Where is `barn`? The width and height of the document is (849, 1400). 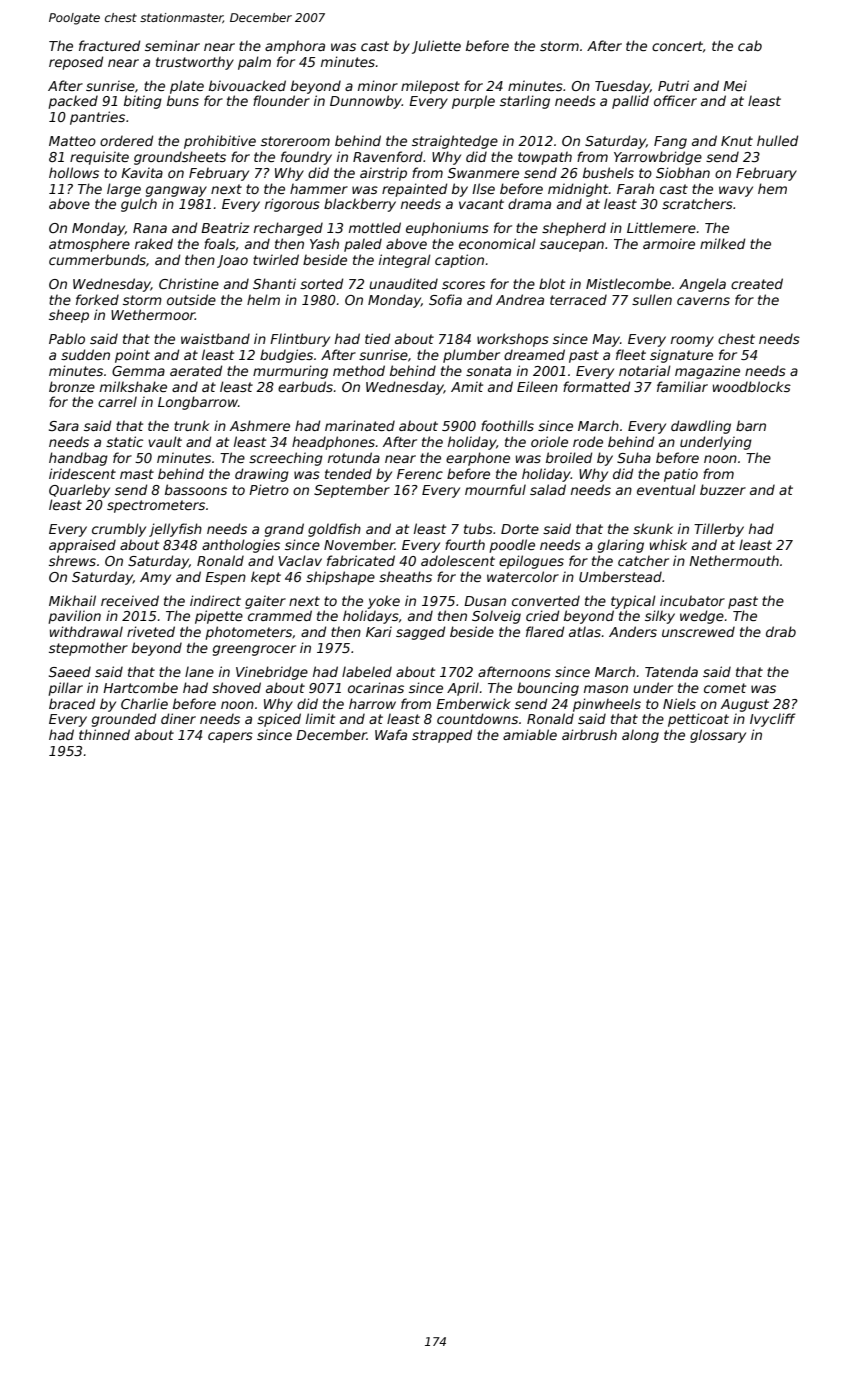 barn is located at coordinates (751, 425).
